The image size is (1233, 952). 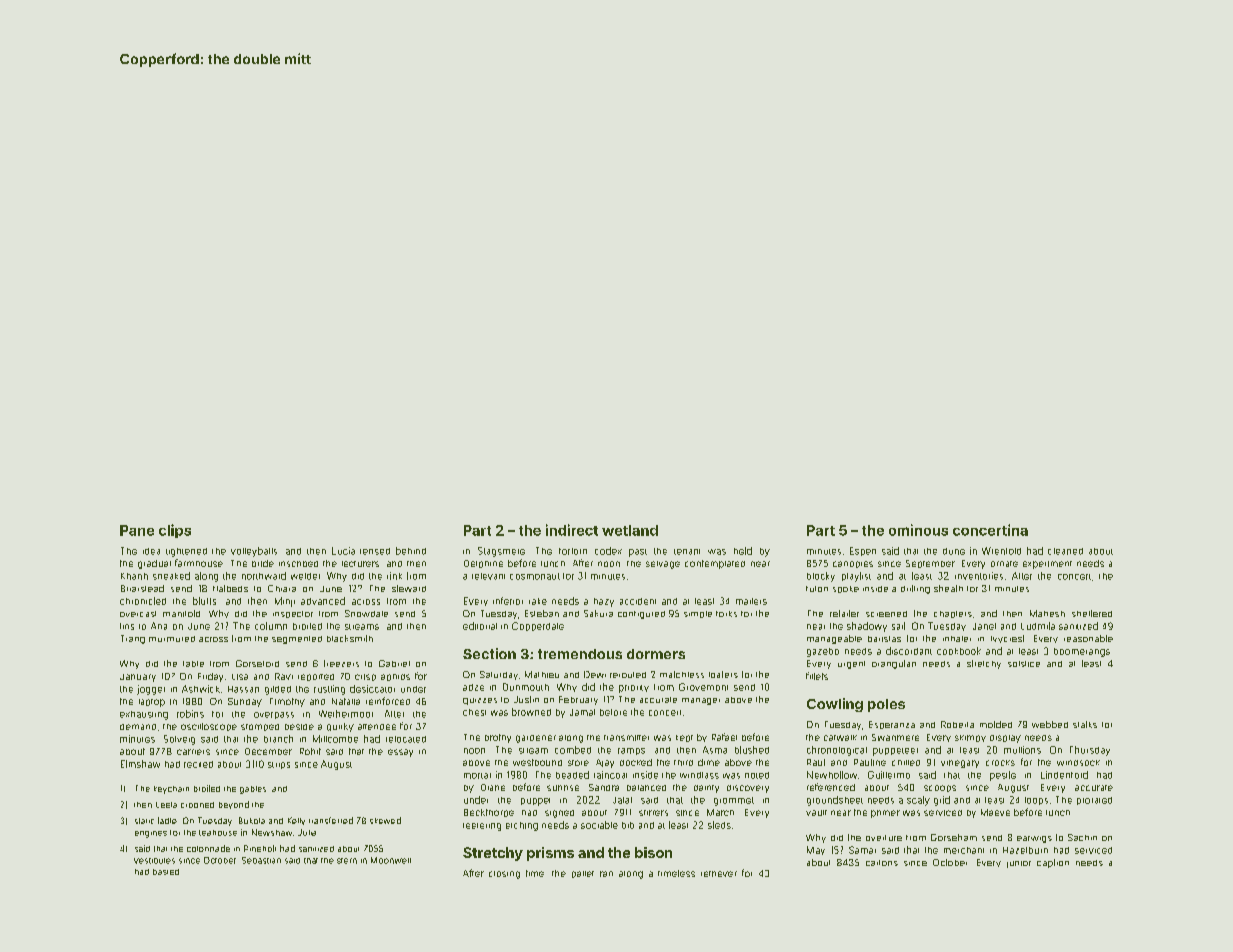 I want to click on carriers, so click(x=193, y=752).
